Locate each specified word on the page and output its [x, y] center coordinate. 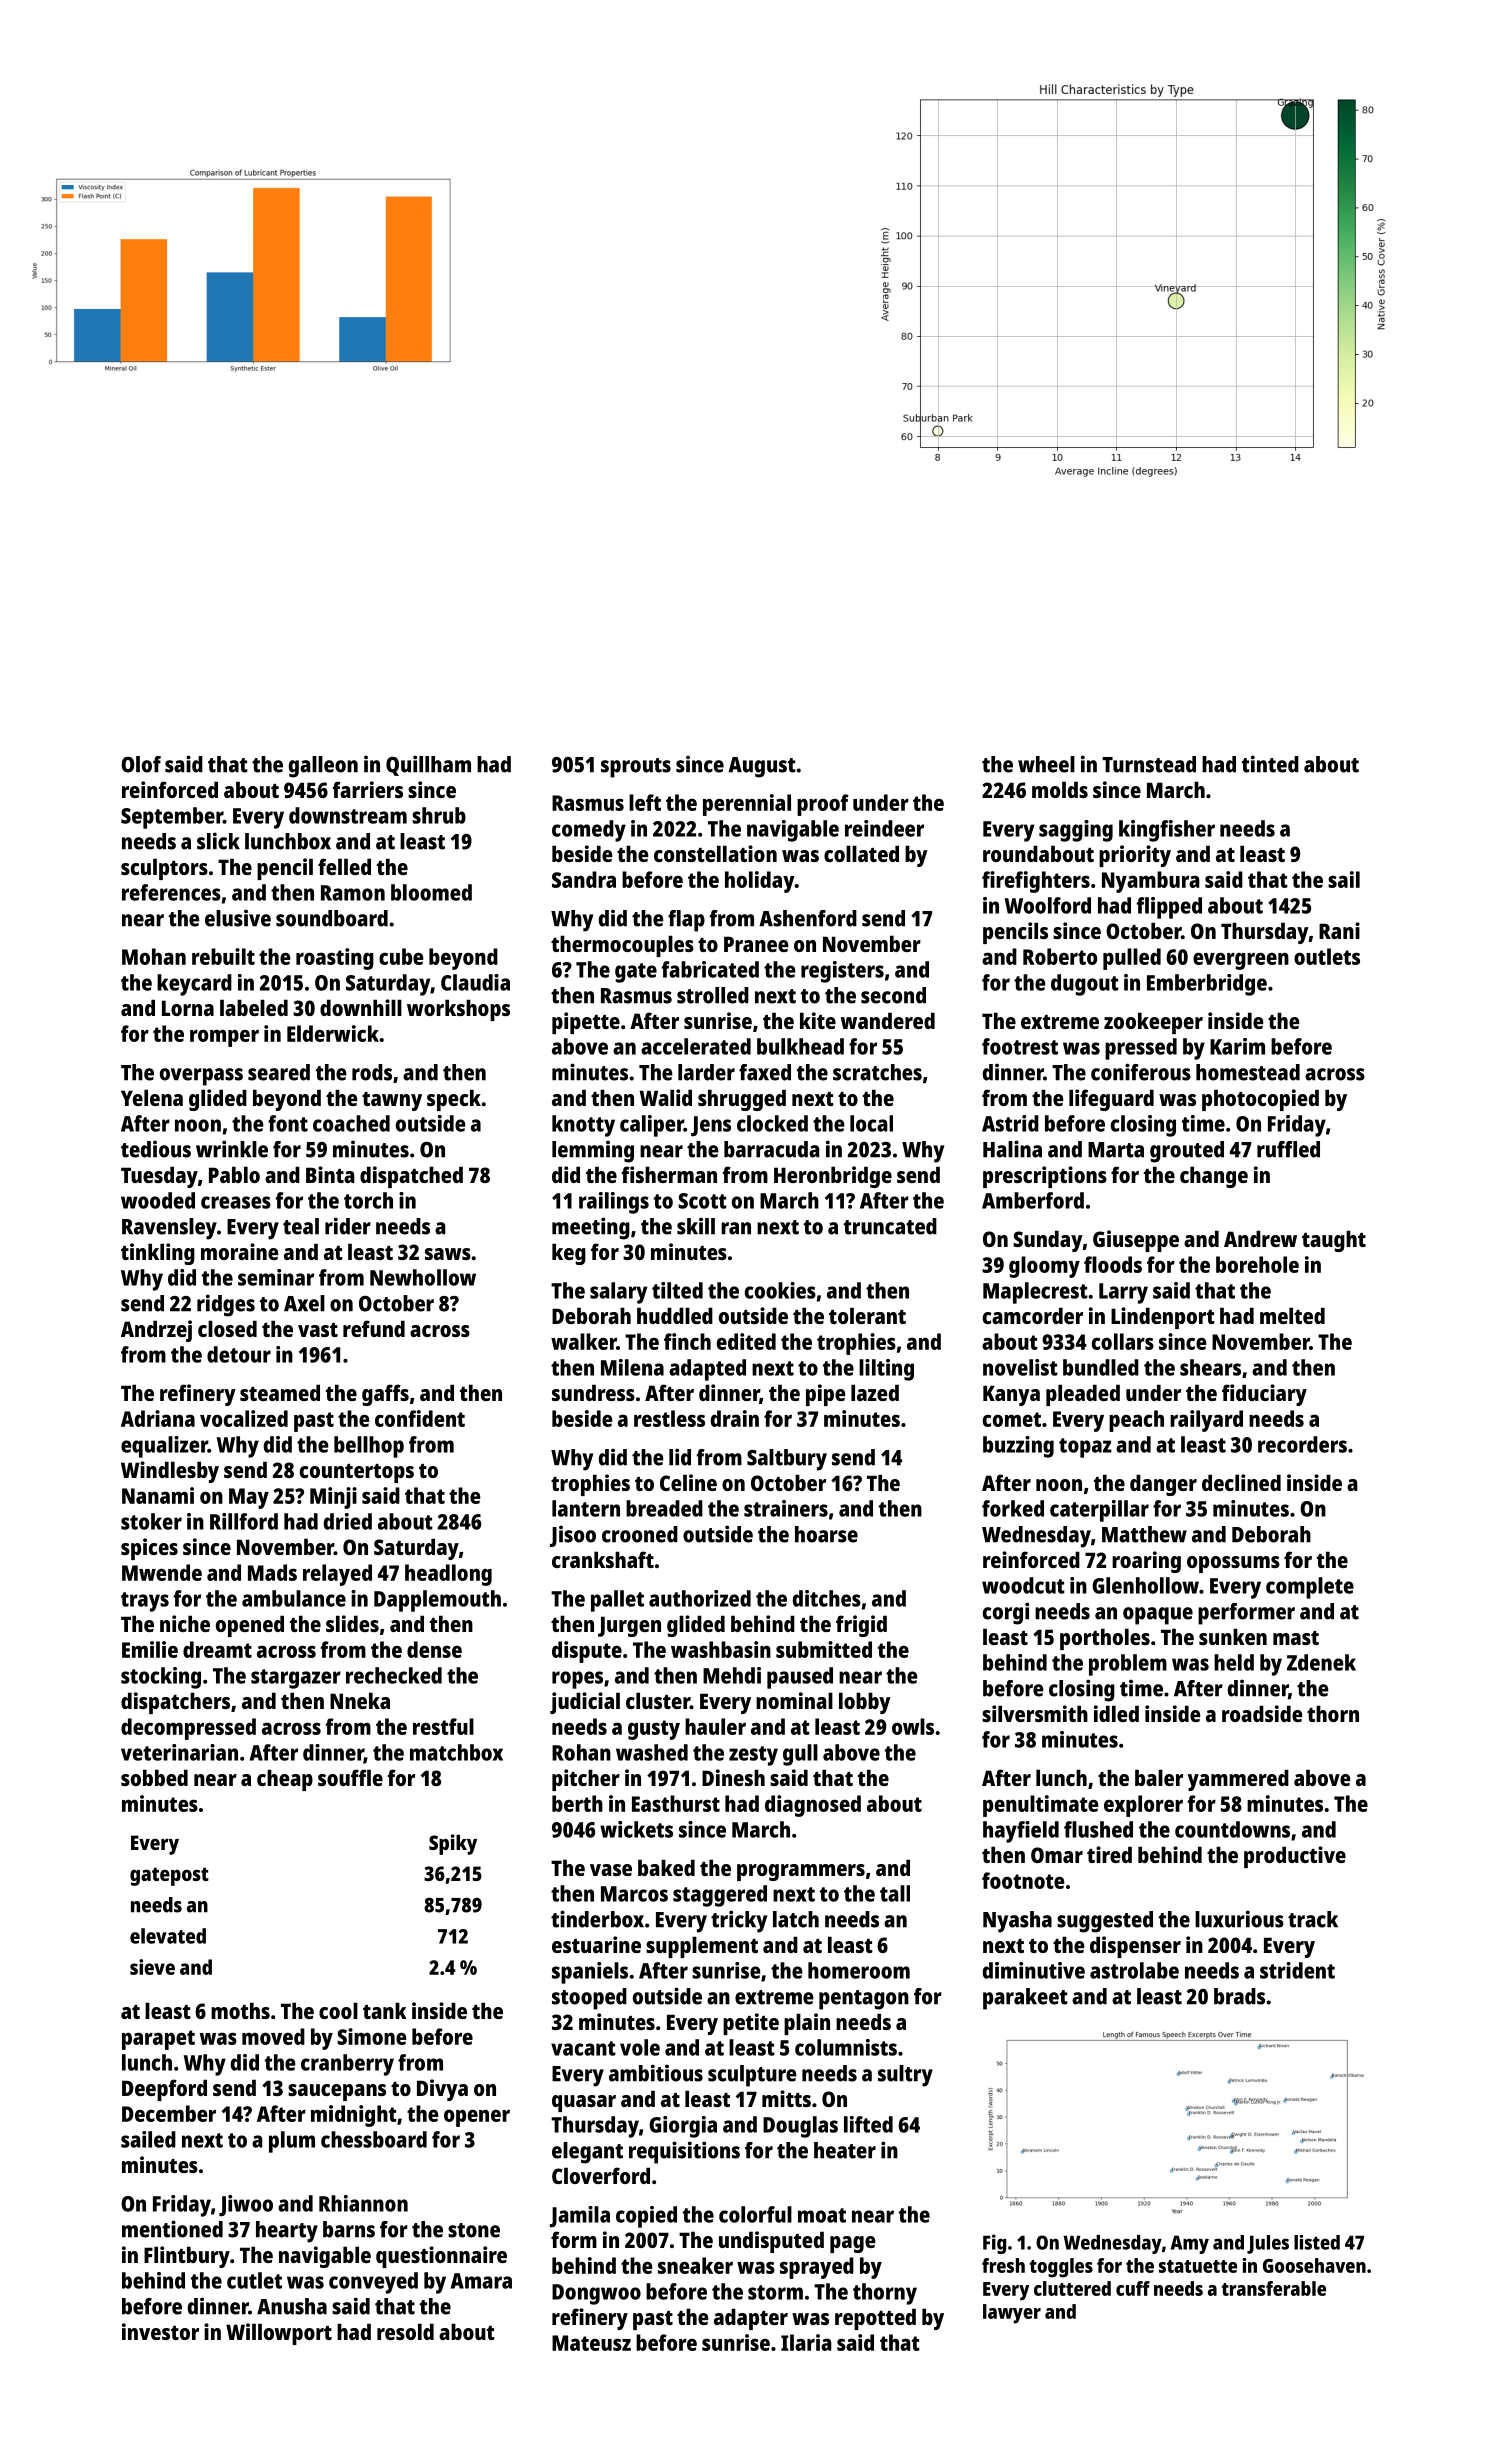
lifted [868, 2124]
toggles [1061, 2268]
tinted [1270, 764]
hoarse [826, 1534]
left [645, 802]
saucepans [337, 2092]
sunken [1233, 1636]
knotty [583, 1126]
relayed [337, 1575]
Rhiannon [363, 2203]
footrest [1020, 1046]
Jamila [580, 2217]
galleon [323, 767]
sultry [905, 2076]
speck [454, 1100]
